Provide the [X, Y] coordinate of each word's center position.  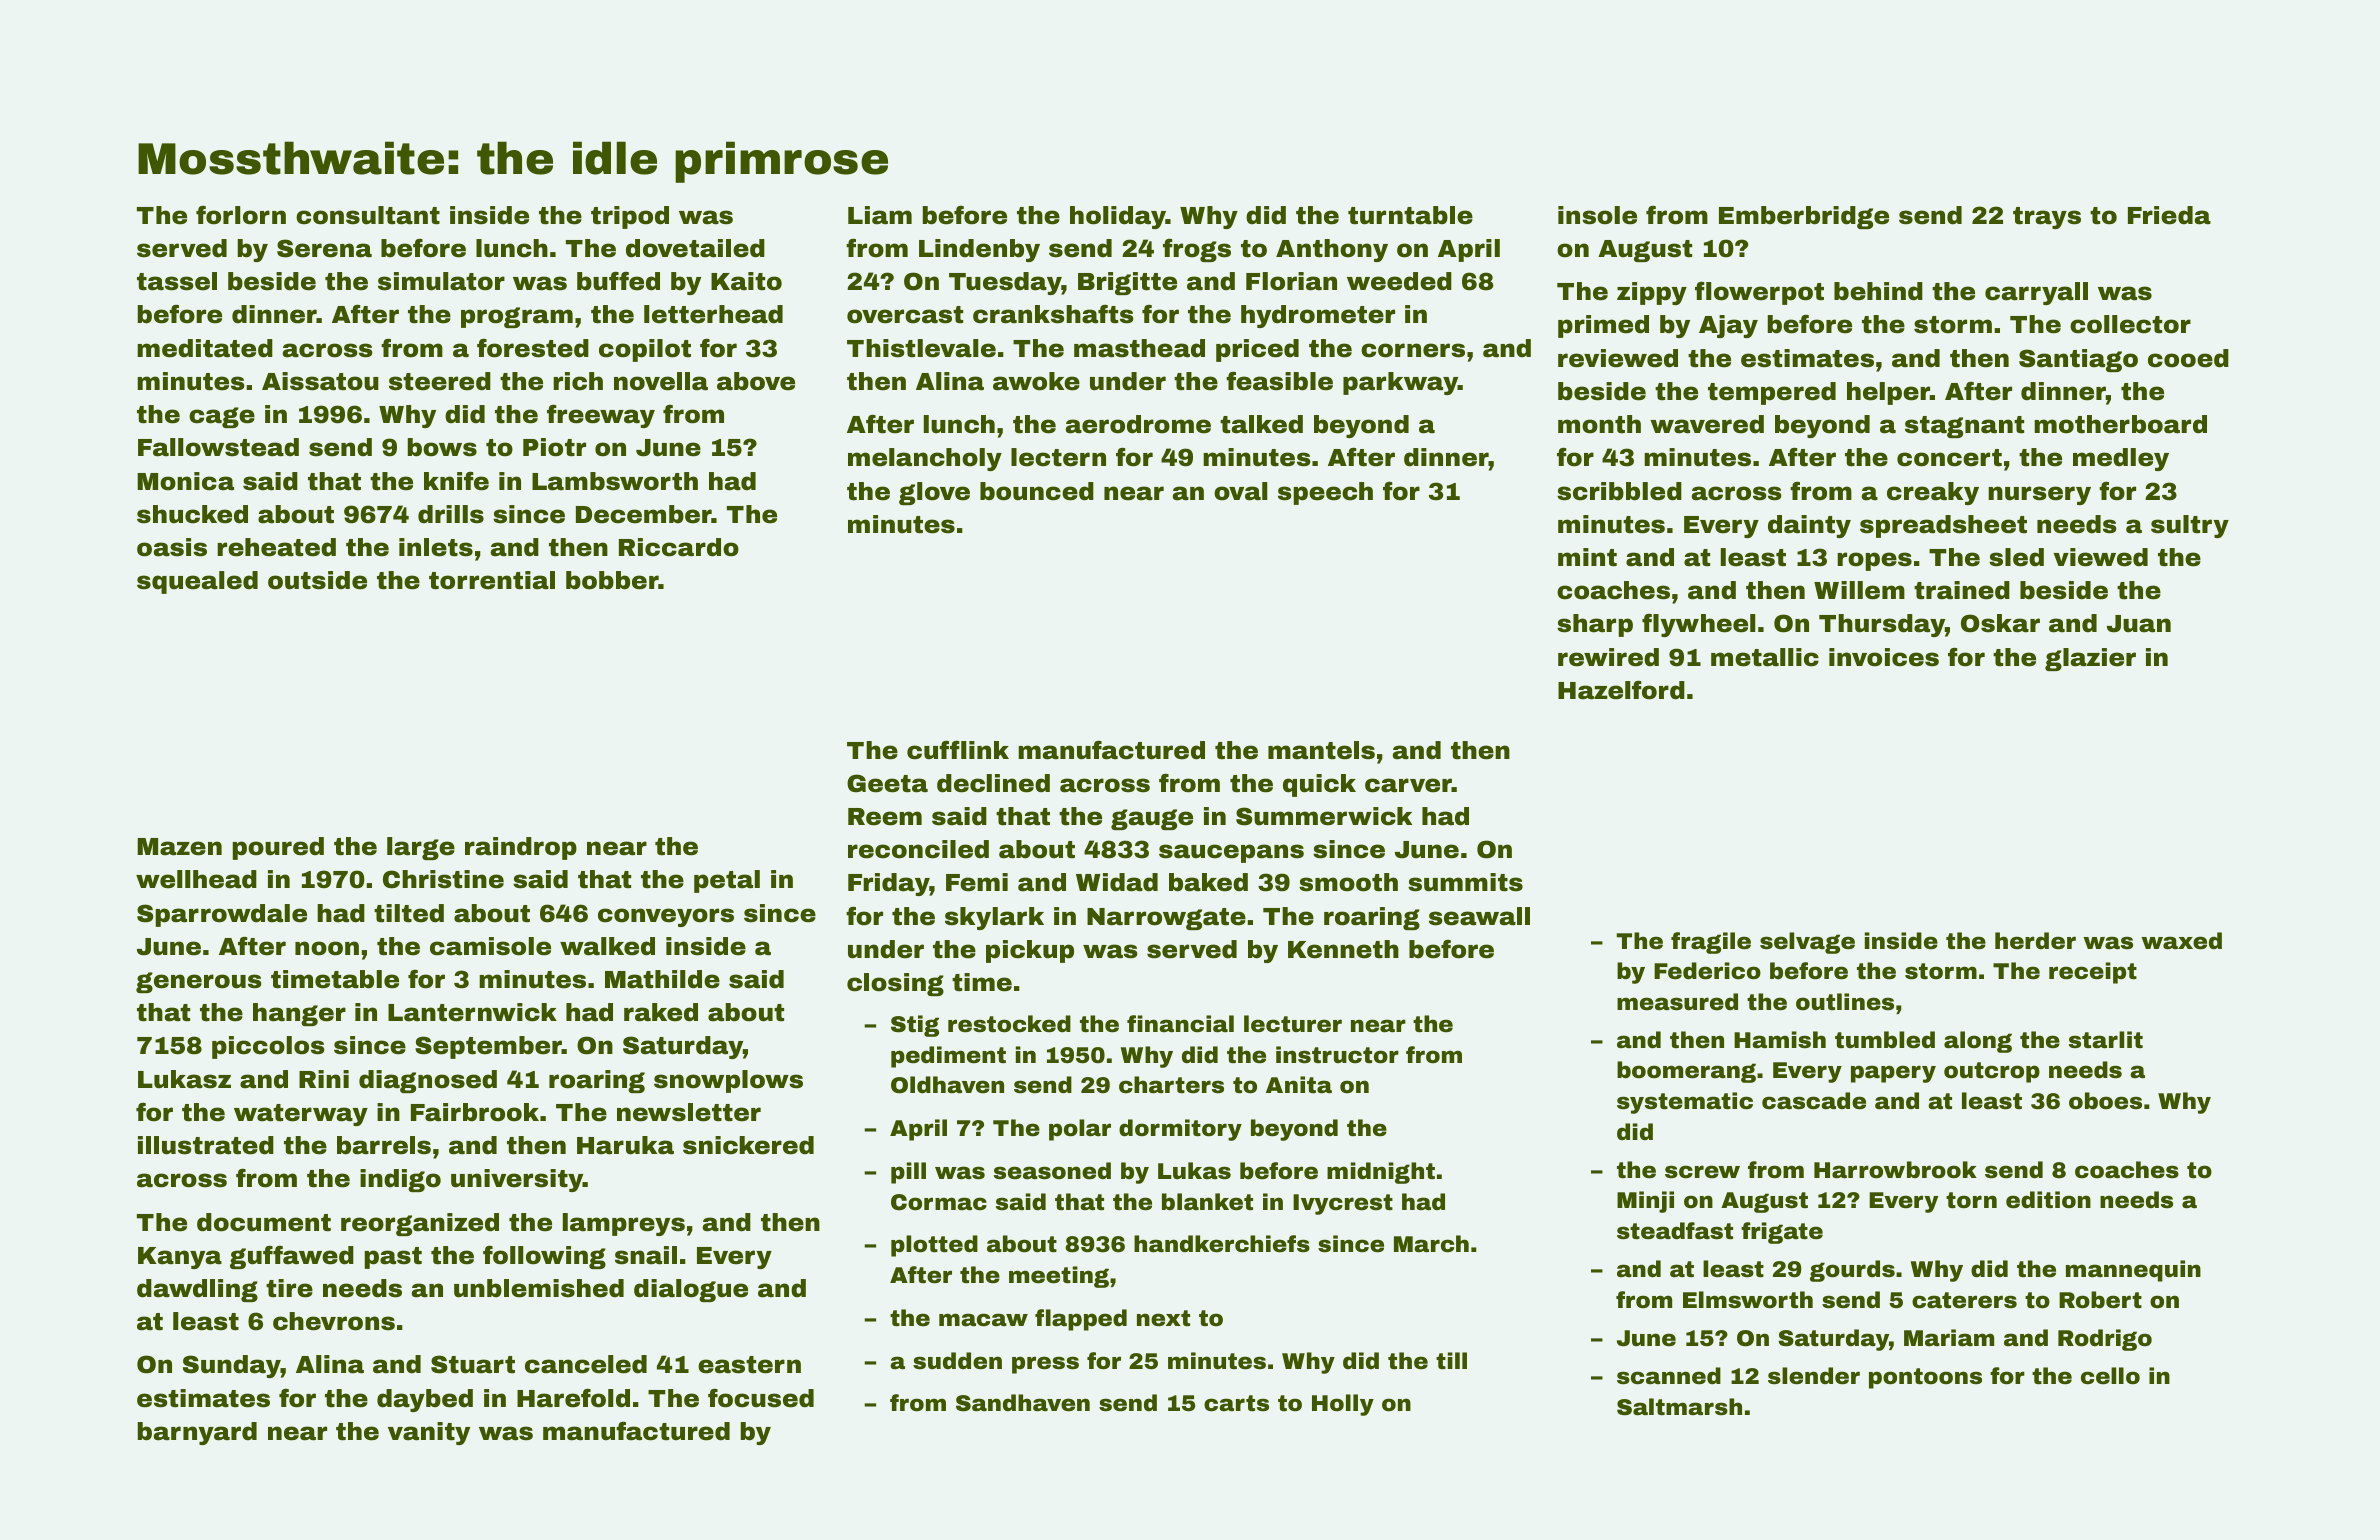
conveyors [666, 917]
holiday [1118, 217]
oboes [2105, 1101]
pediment [948, 1057]
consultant [368, 215]
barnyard [197, 1433]
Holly [1343, 1405]
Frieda [2169, 215]
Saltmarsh [1679, 1407]
